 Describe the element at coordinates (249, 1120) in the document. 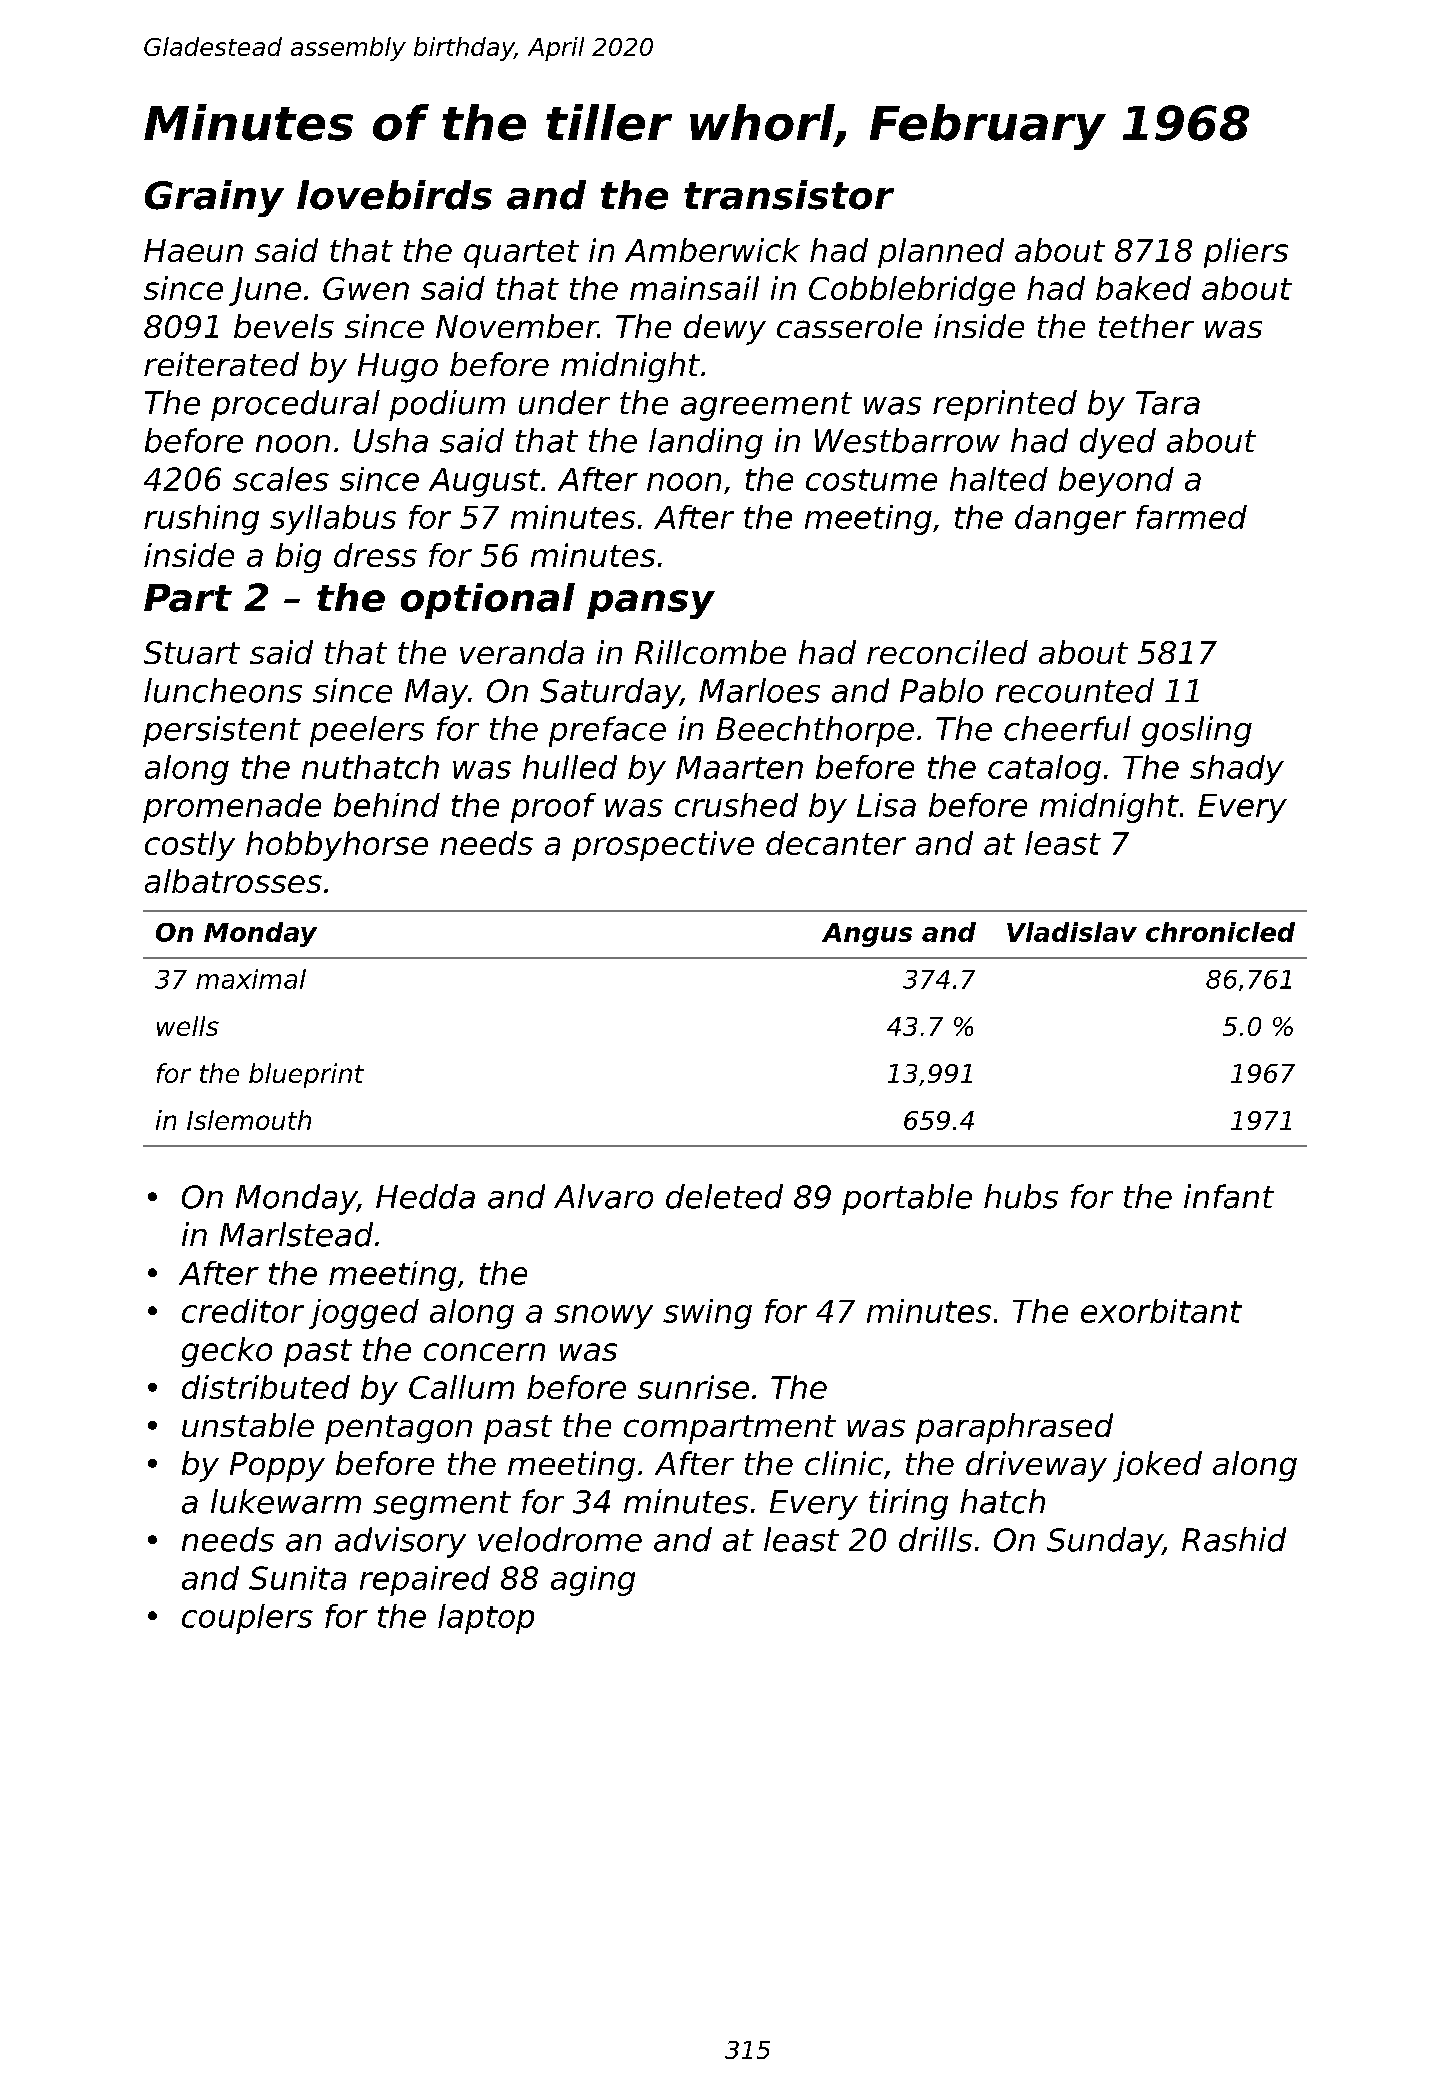

I see `Islemouth` at that location.
